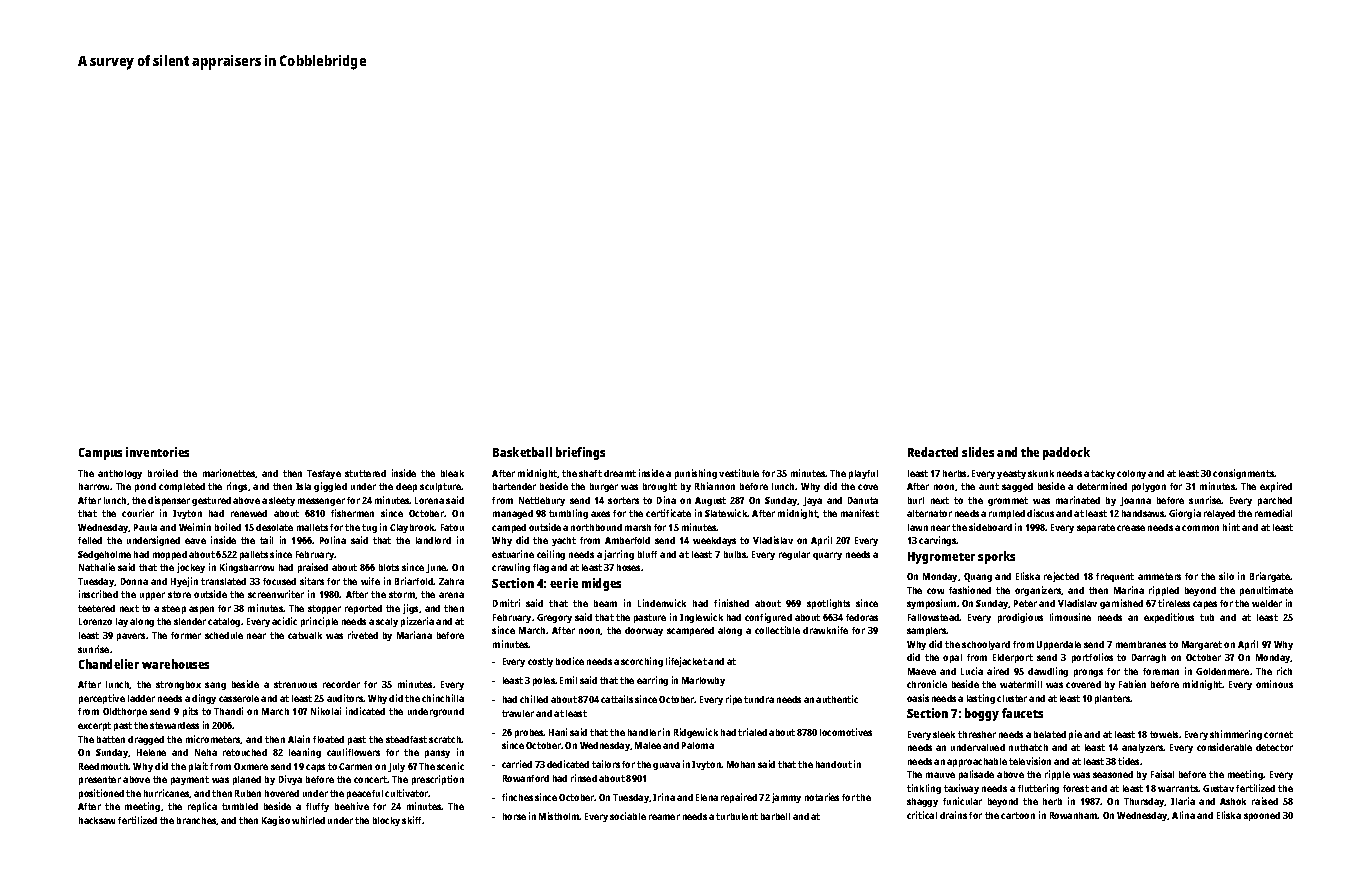  What do you see at coordinates (996, 557) in the document?
I see `sporks` at bounding box center [996, 557].
